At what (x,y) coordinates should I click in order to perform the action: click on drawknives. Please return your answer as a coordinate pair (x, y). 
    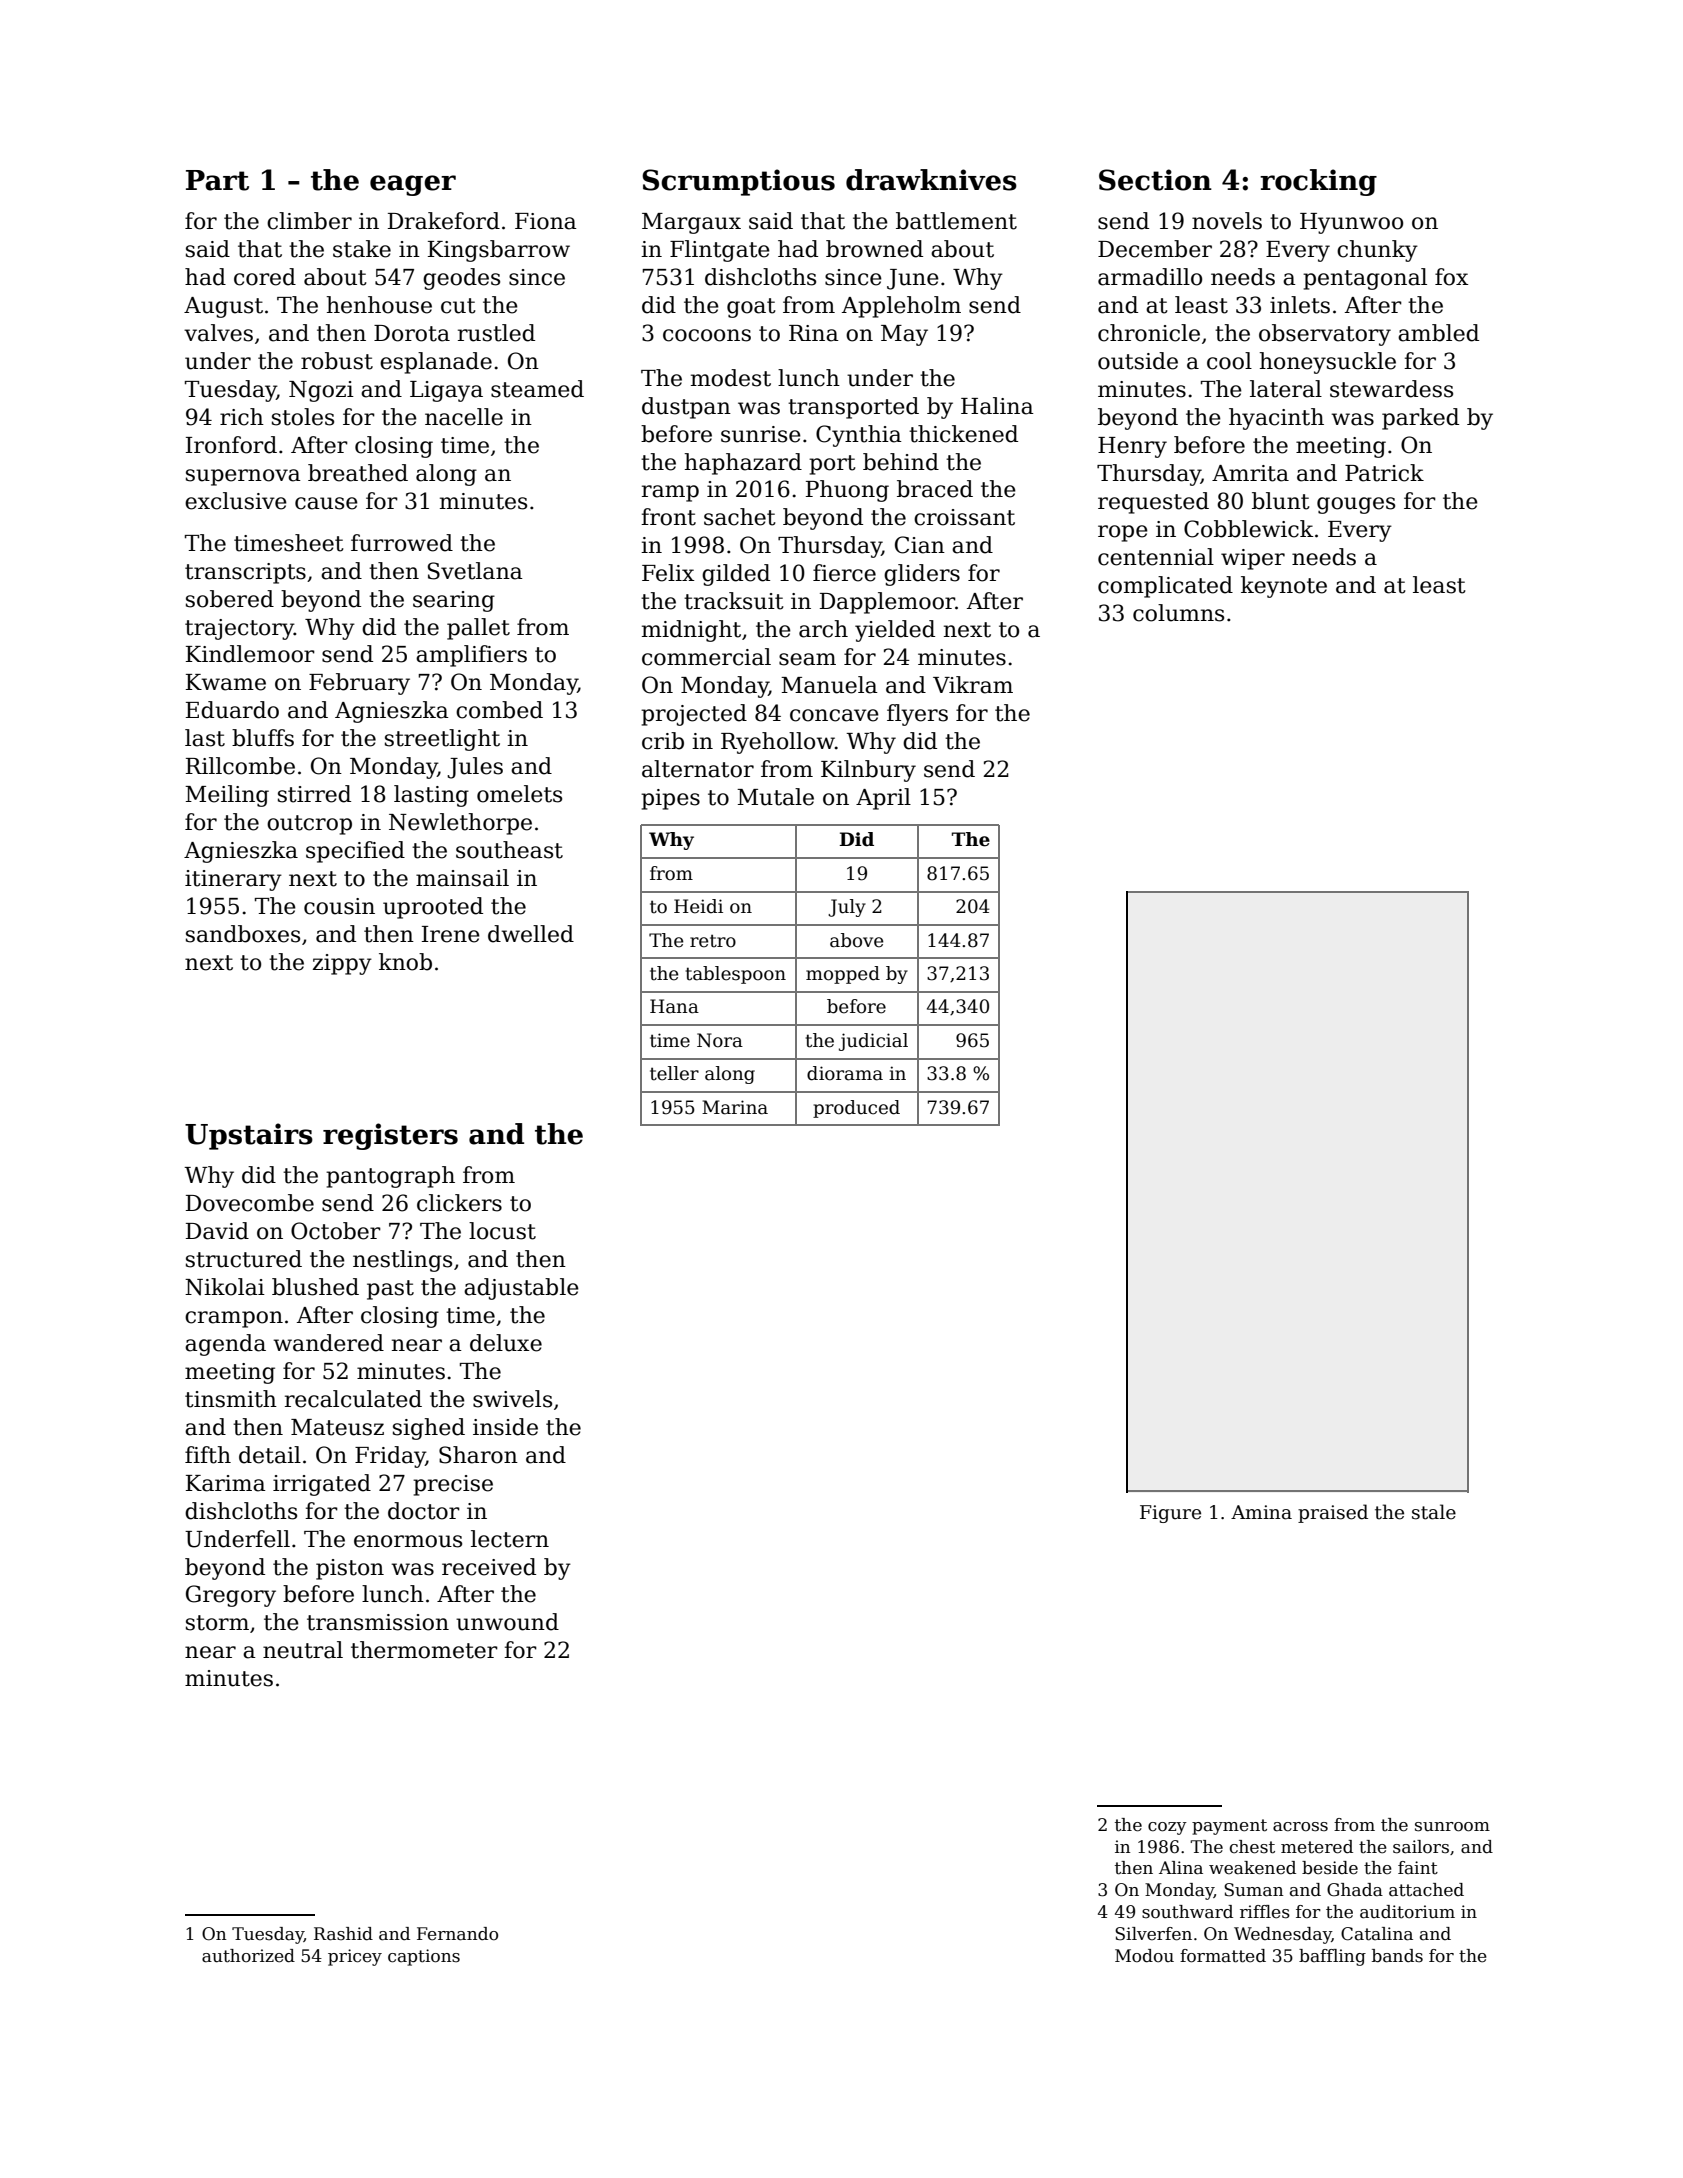
    Looking at the image, I should click on (931, 180).
